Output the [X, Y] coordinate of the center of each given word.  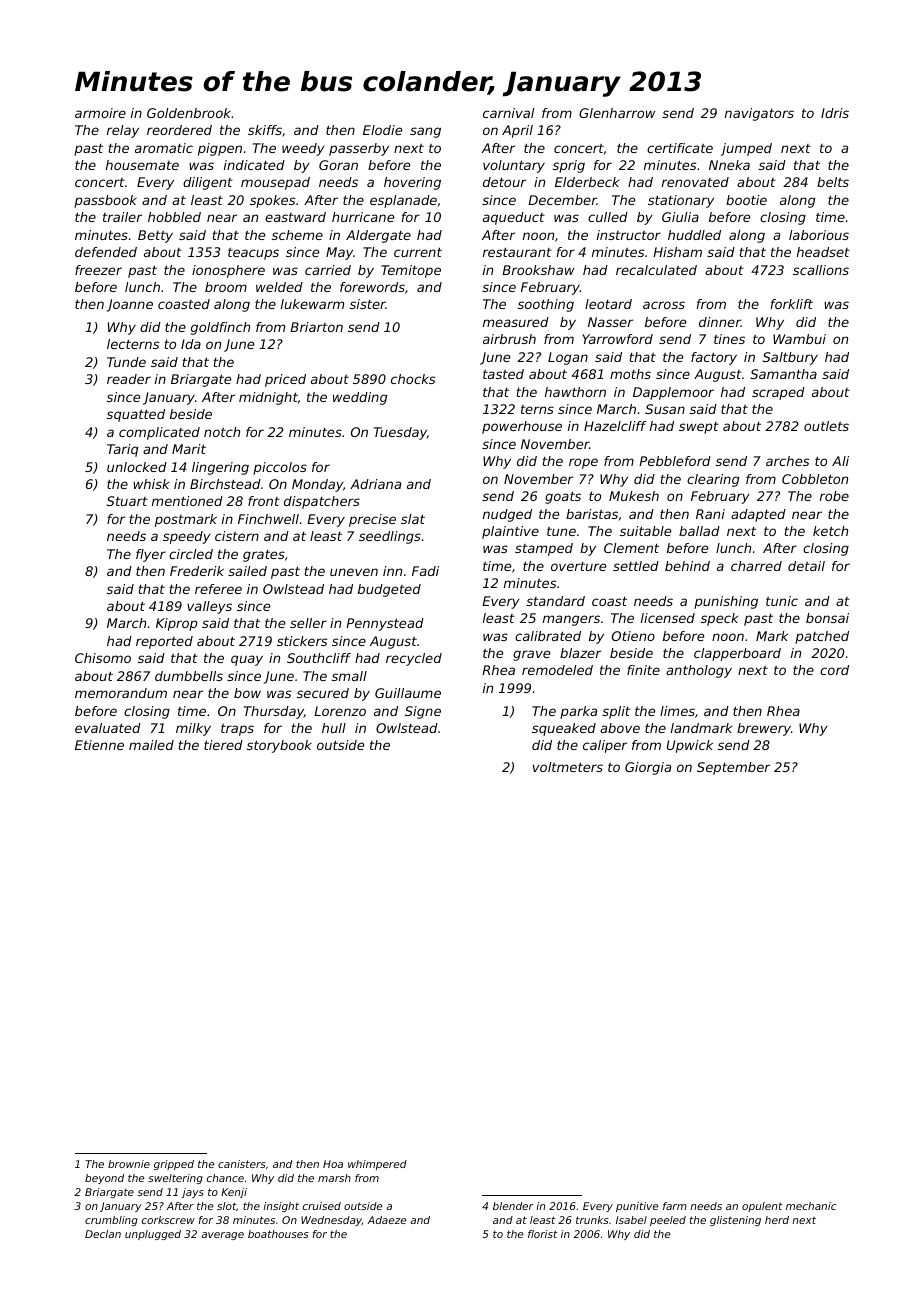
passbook [105, 201]
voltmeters [568, 767]
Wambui [799, 339]
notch [222, 432]
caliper [605, 746]
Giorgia [648, 768]
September [733, 768]
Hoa [333, 1164]
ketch [830, 531]
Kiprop [176, 624]
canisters [242, 1164]
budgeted [389, 590]
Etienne [99, 745]
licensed [668, 618]
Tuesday [400, 433]
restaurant [517, 252]
